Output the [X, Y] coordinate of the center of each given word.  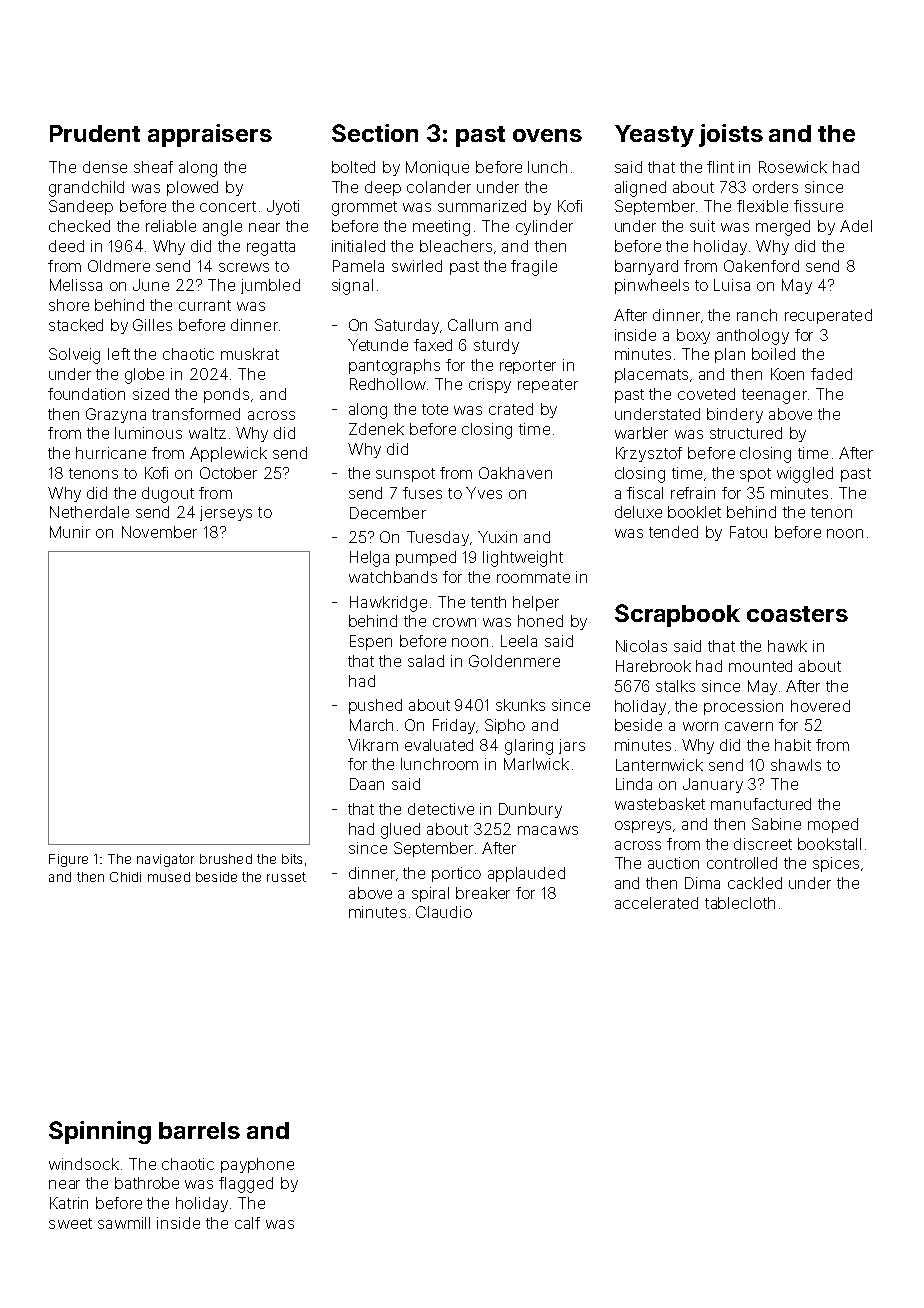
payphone [257, 1165]
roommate [533, 577]
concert [228, 206]
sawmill [124, 1223]
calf [247, 1223]
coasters [797, 614]
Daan [367, 784]
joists [731, 135]
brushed [226, 859]
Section [375, 133]
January [713, 785]
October [228, 473]
